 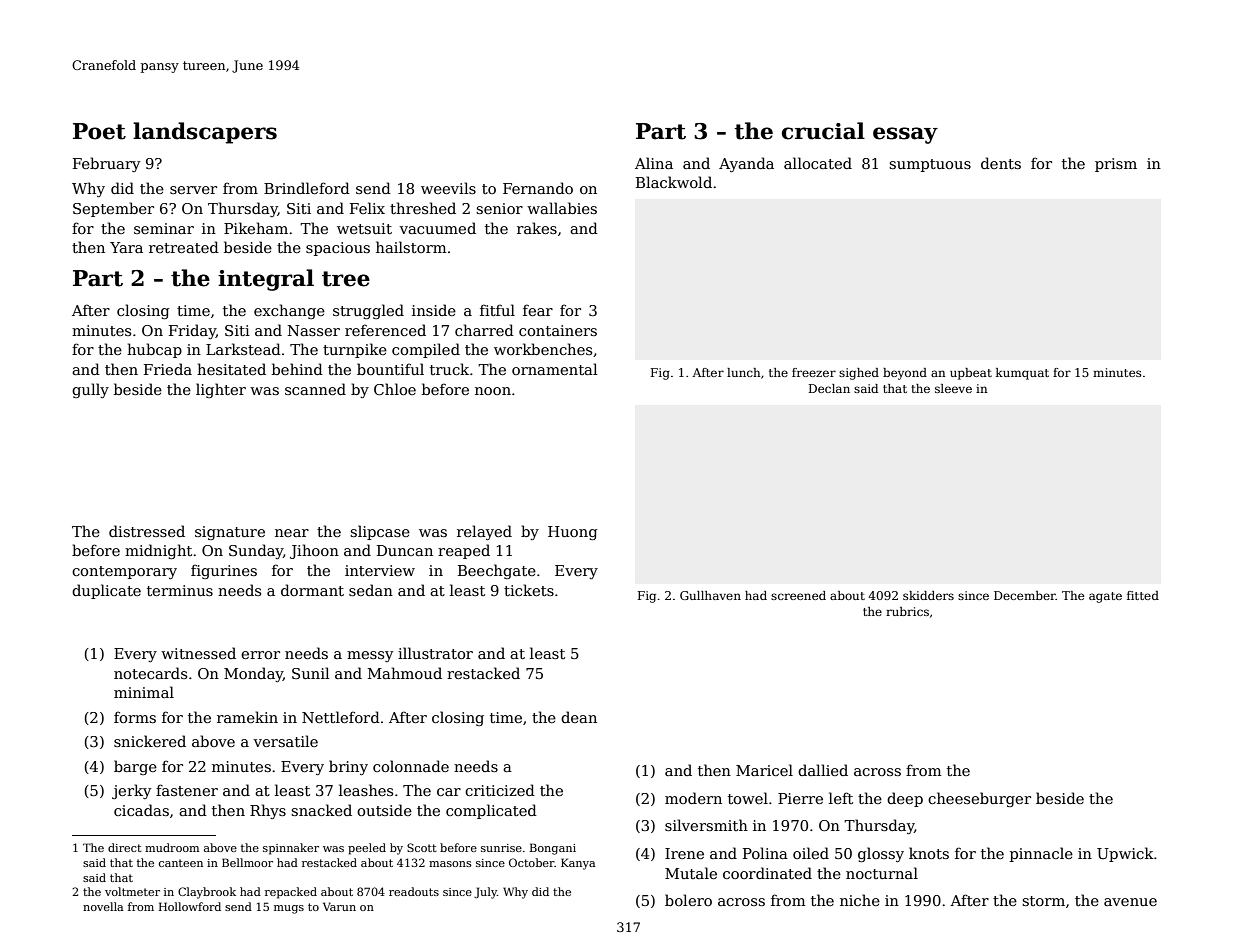 What do you see at coordinates (823, 131) in the image?
I see `crucial` at bounding box center [823, 131].
